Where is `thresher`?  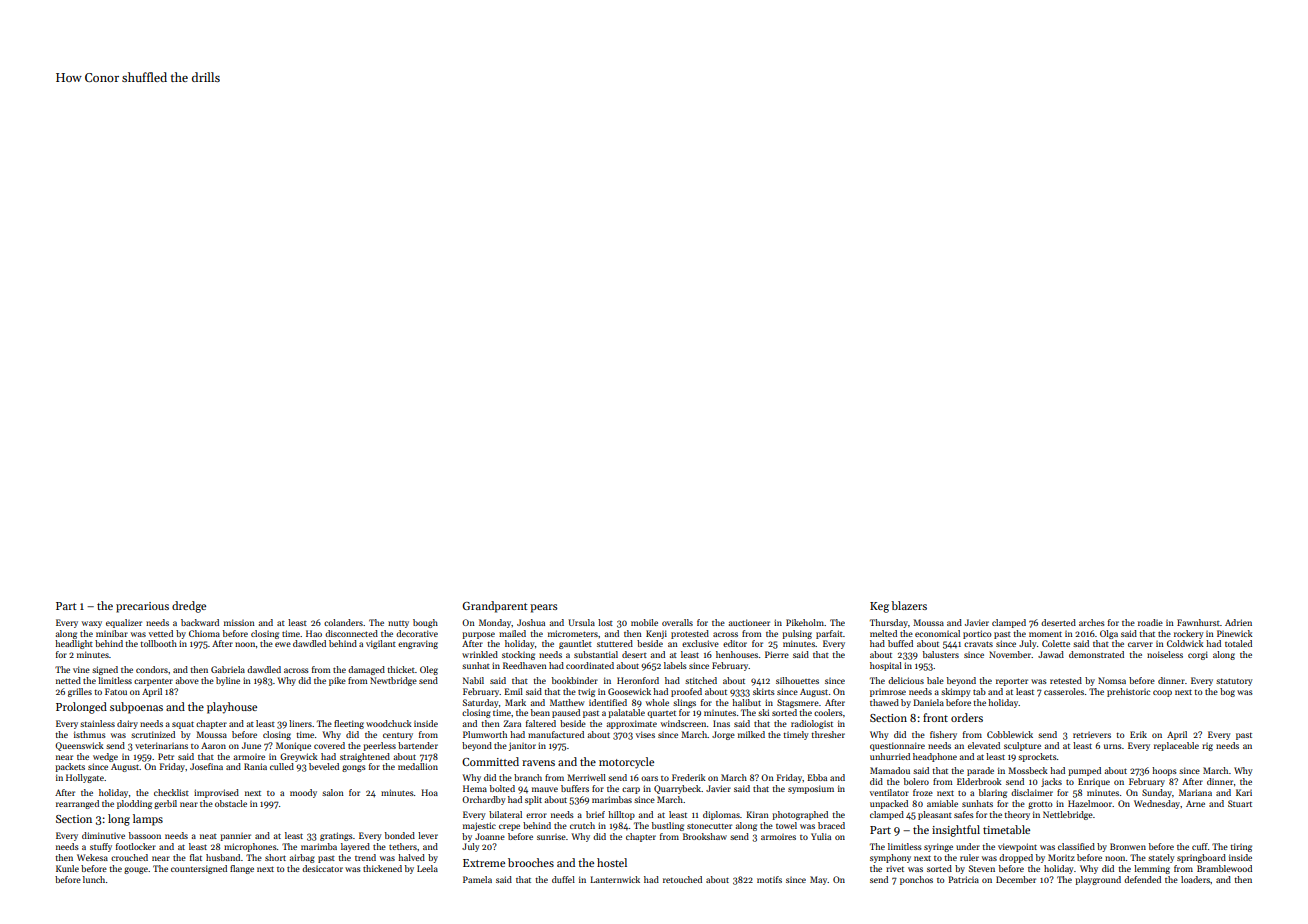
thresher is located at coordinates (828, 734).
